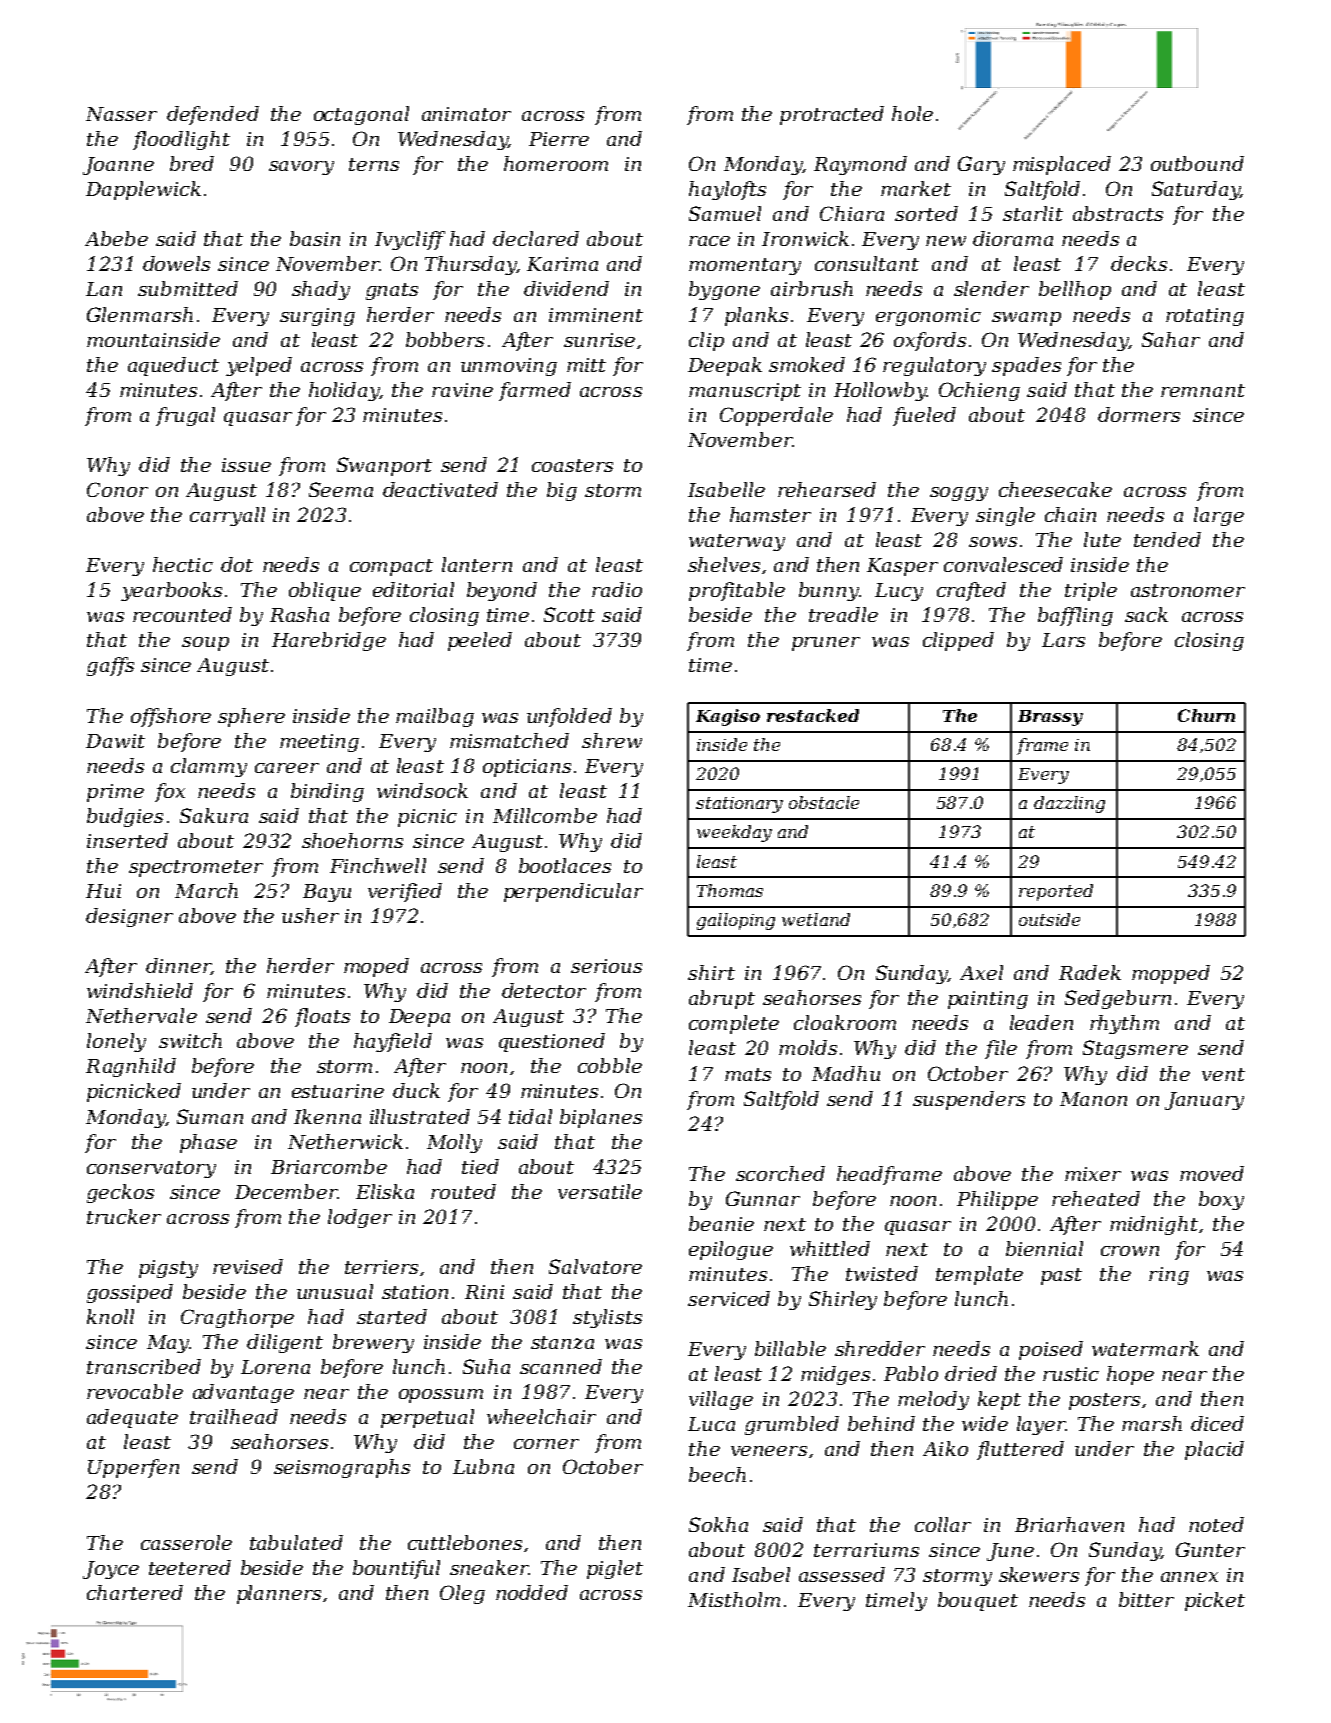  I want to click on outbound, so click(1197, 163).
